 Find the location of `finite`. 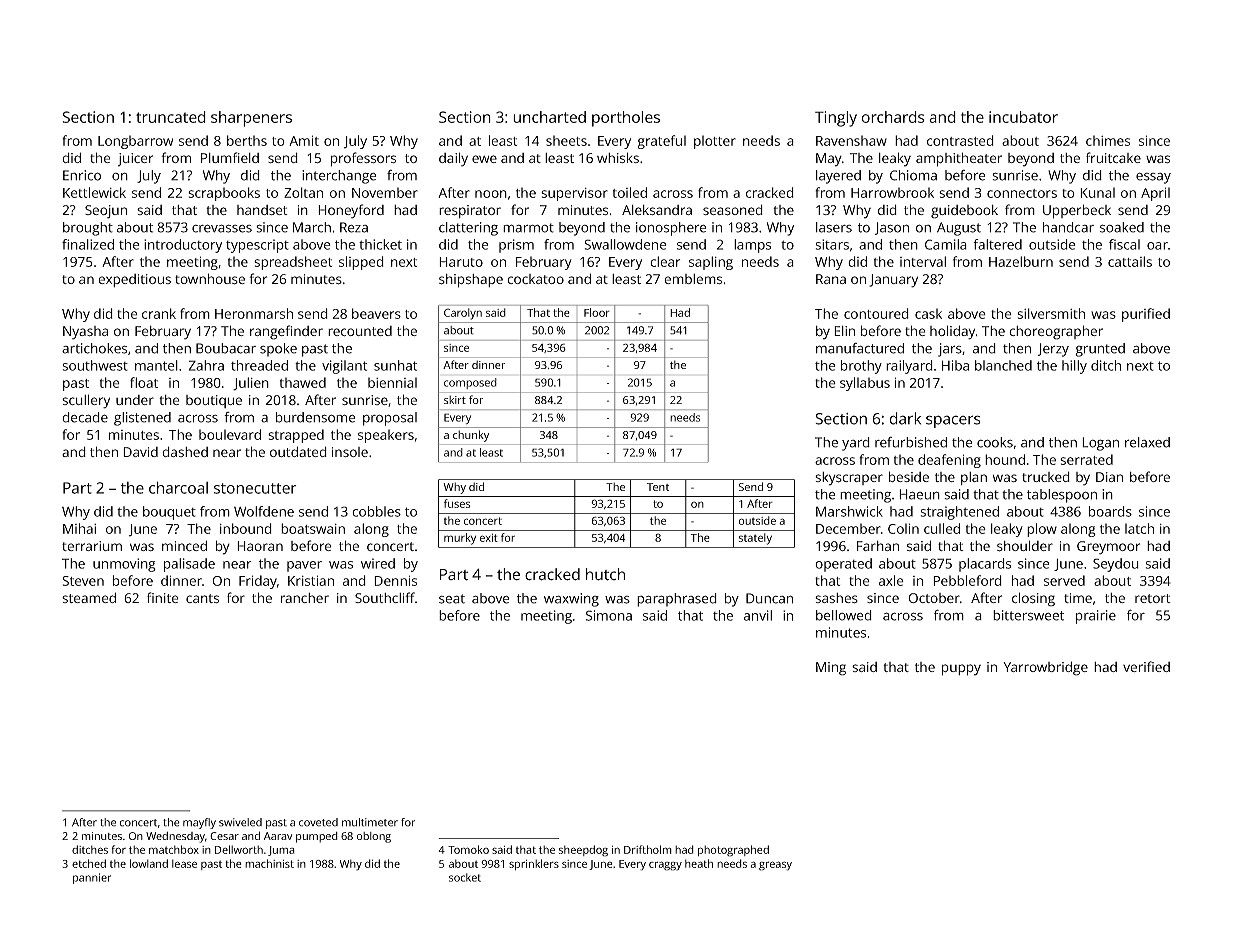

finite is located at coordinates (163, 597).
